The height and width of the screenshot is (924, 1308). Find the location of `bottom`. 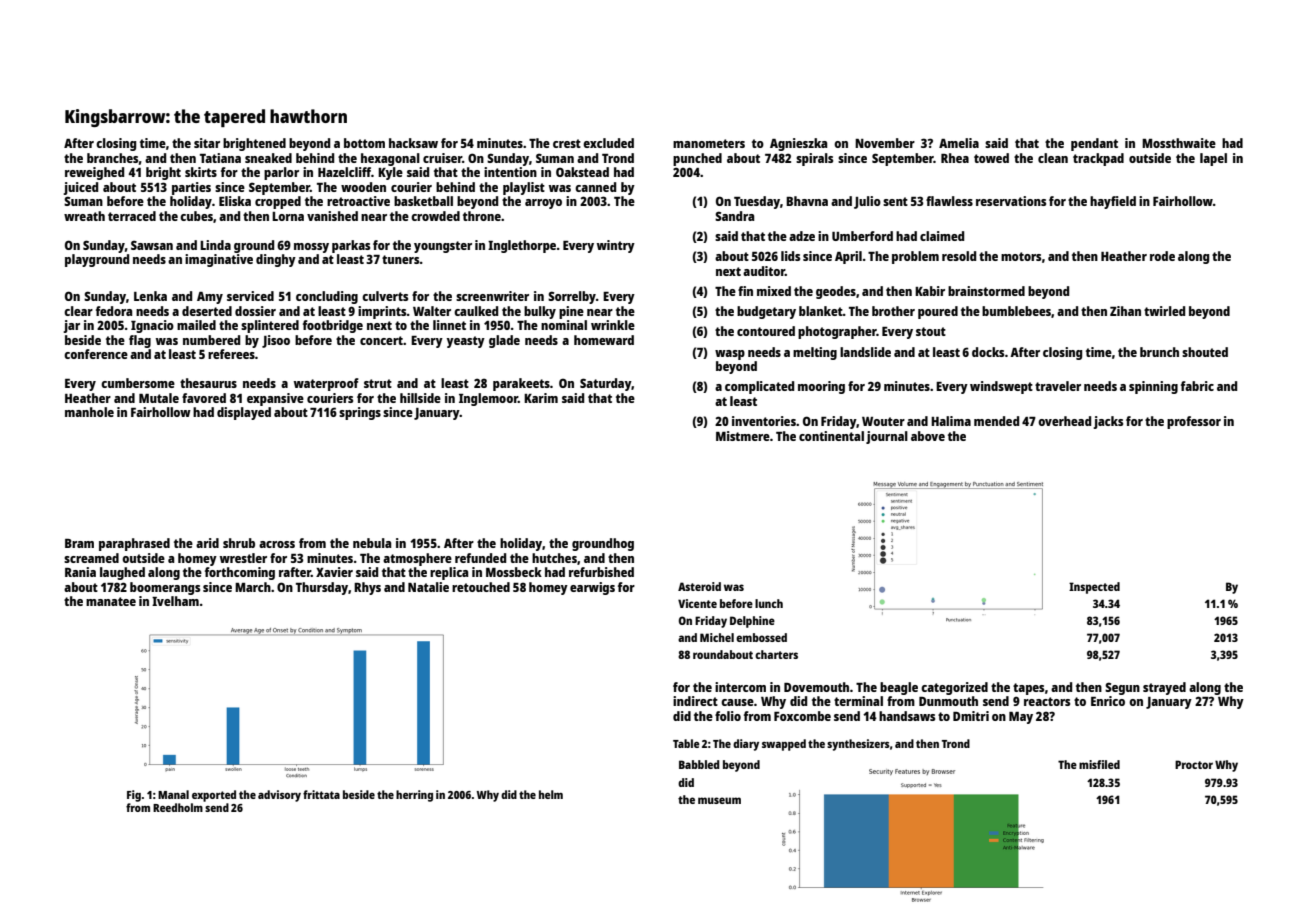

bottom is located at coordinates (364, 143).
